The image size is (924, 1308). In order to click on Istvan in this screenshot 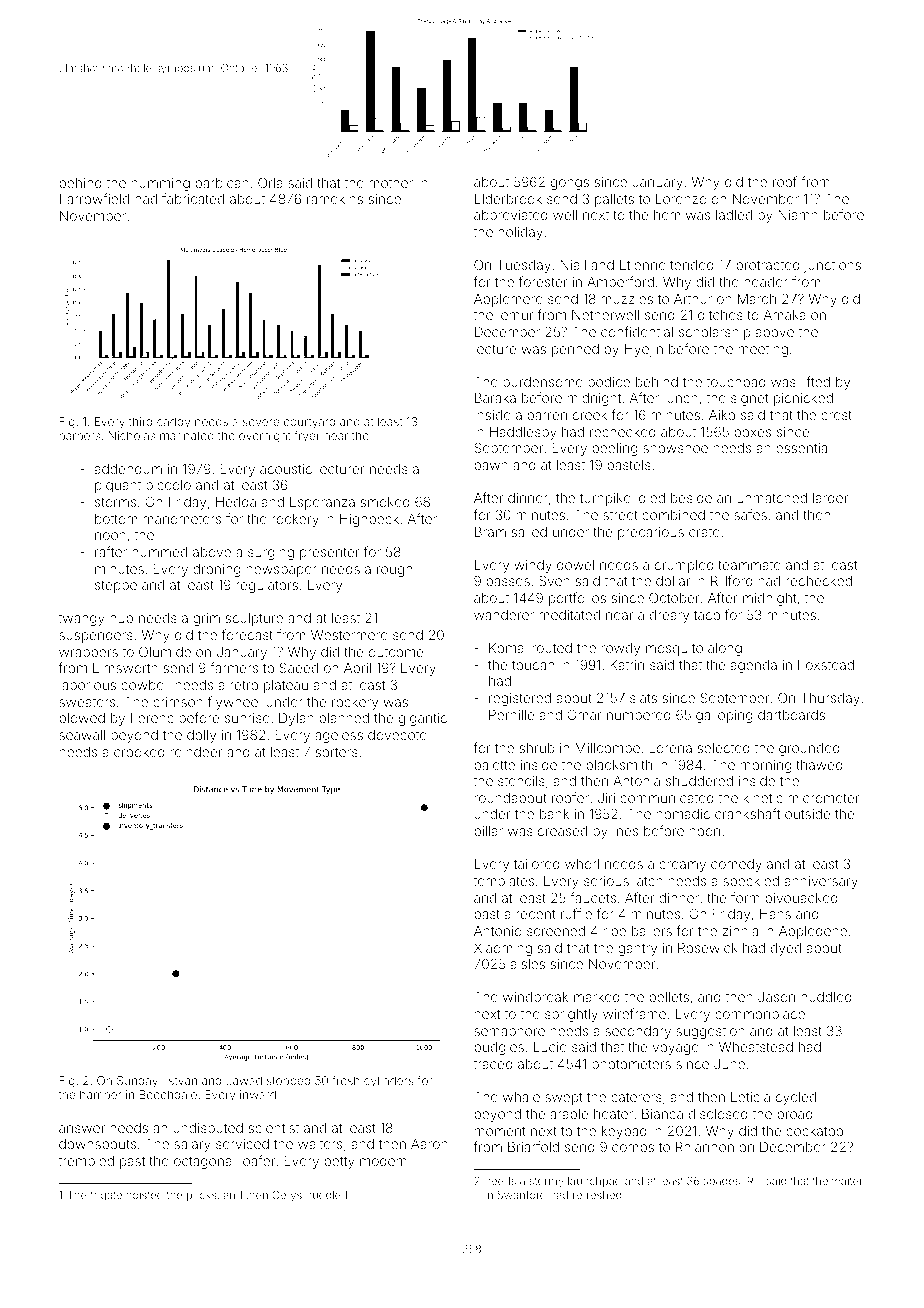, I will do `click(181, 1080)`.
